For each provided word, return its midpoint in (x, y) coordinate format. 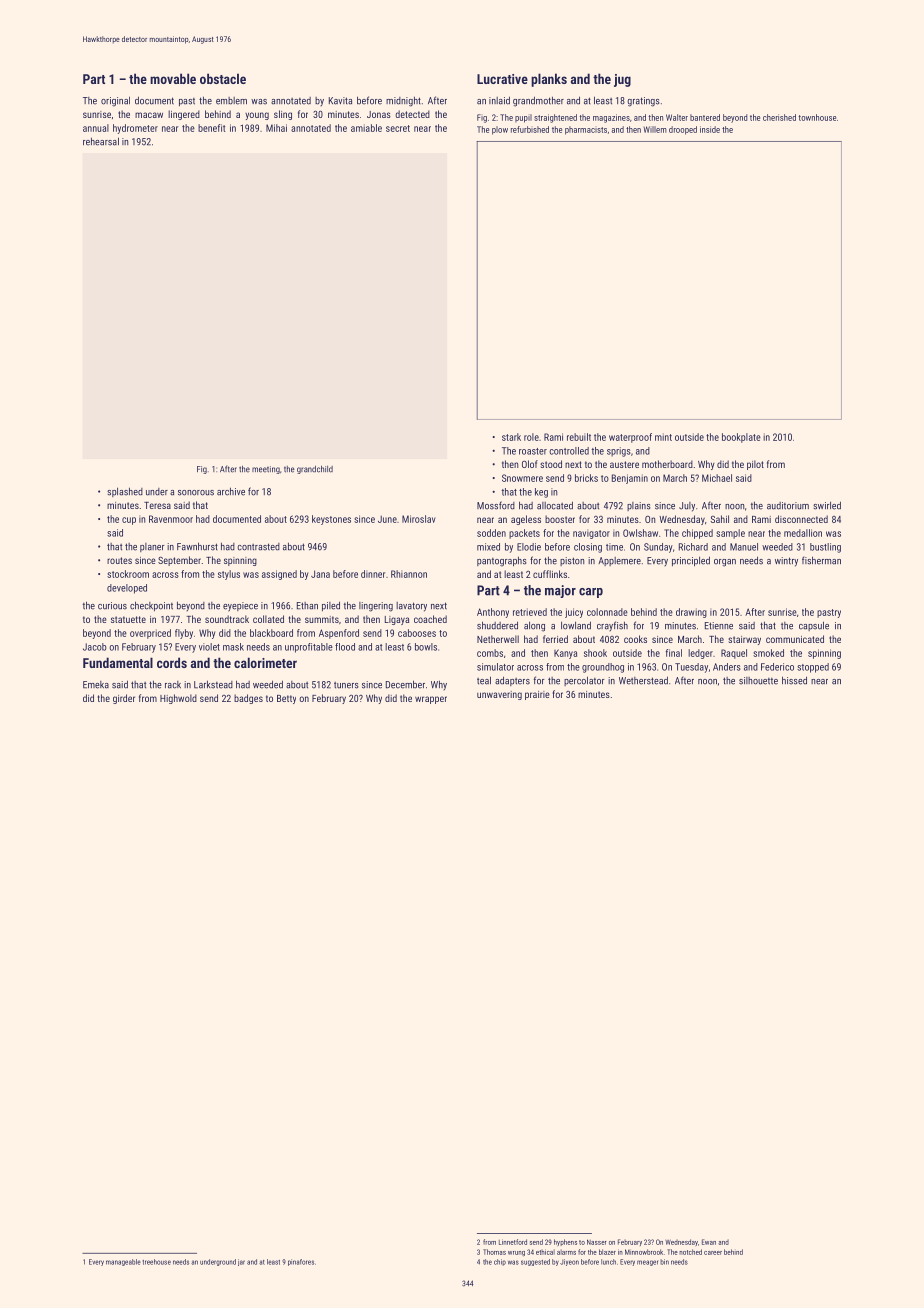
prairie (537, 695)
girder (124, 699)
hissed (794, 680)
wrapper (431, 700)
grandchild (315, 469)
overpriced (150, 634)
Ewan (709, 1242)
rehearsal (101, 141)
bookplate (741, 438)
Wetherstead (643, 680)
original (115, 101)
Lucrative (502, 79)
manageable (123, 1262)
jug (622, 80)
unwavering (499, 695)
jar (241, 1262)
